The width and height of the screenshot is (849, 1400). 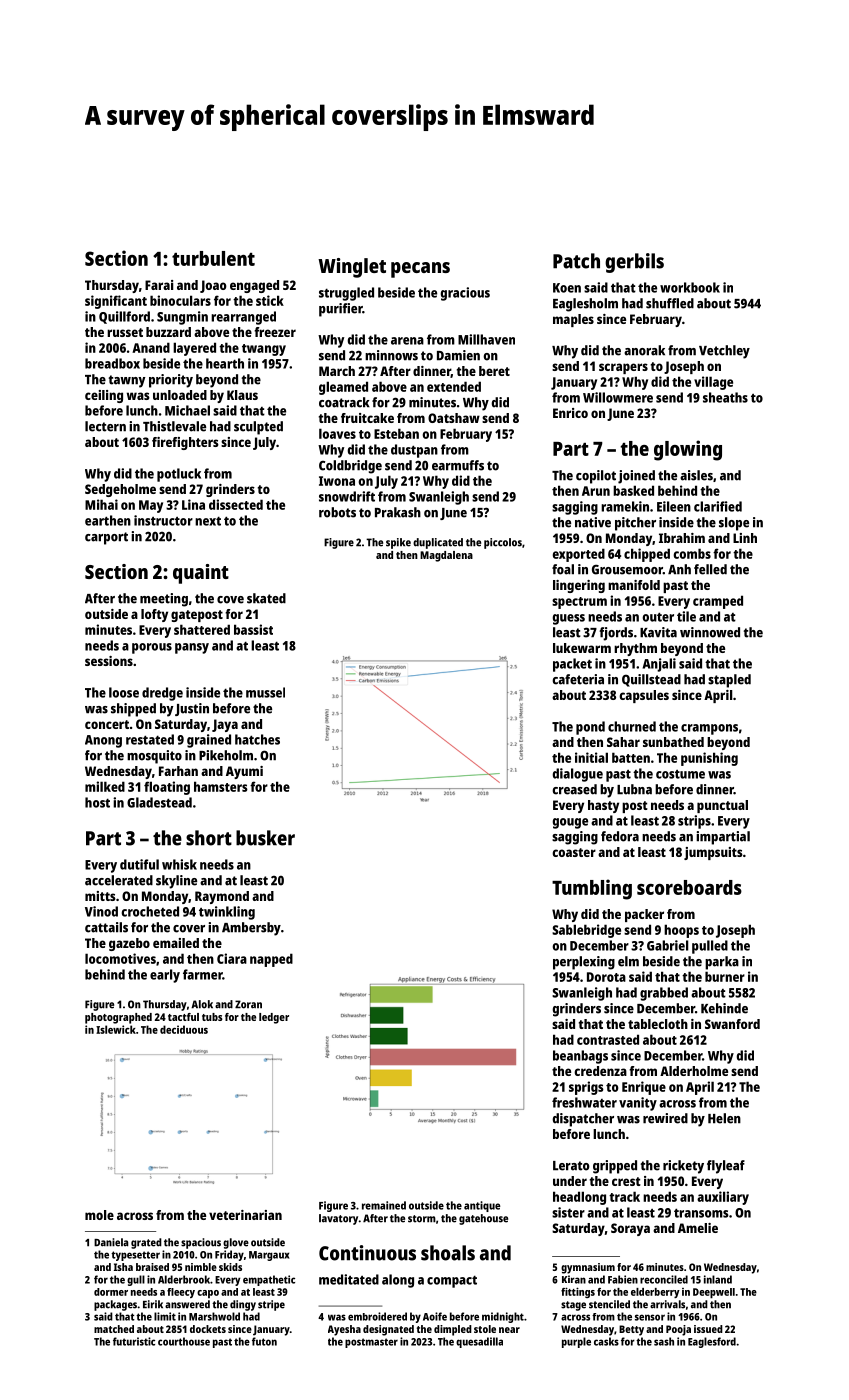 I want to click on lavatory, so click(x=338, y=1219).
